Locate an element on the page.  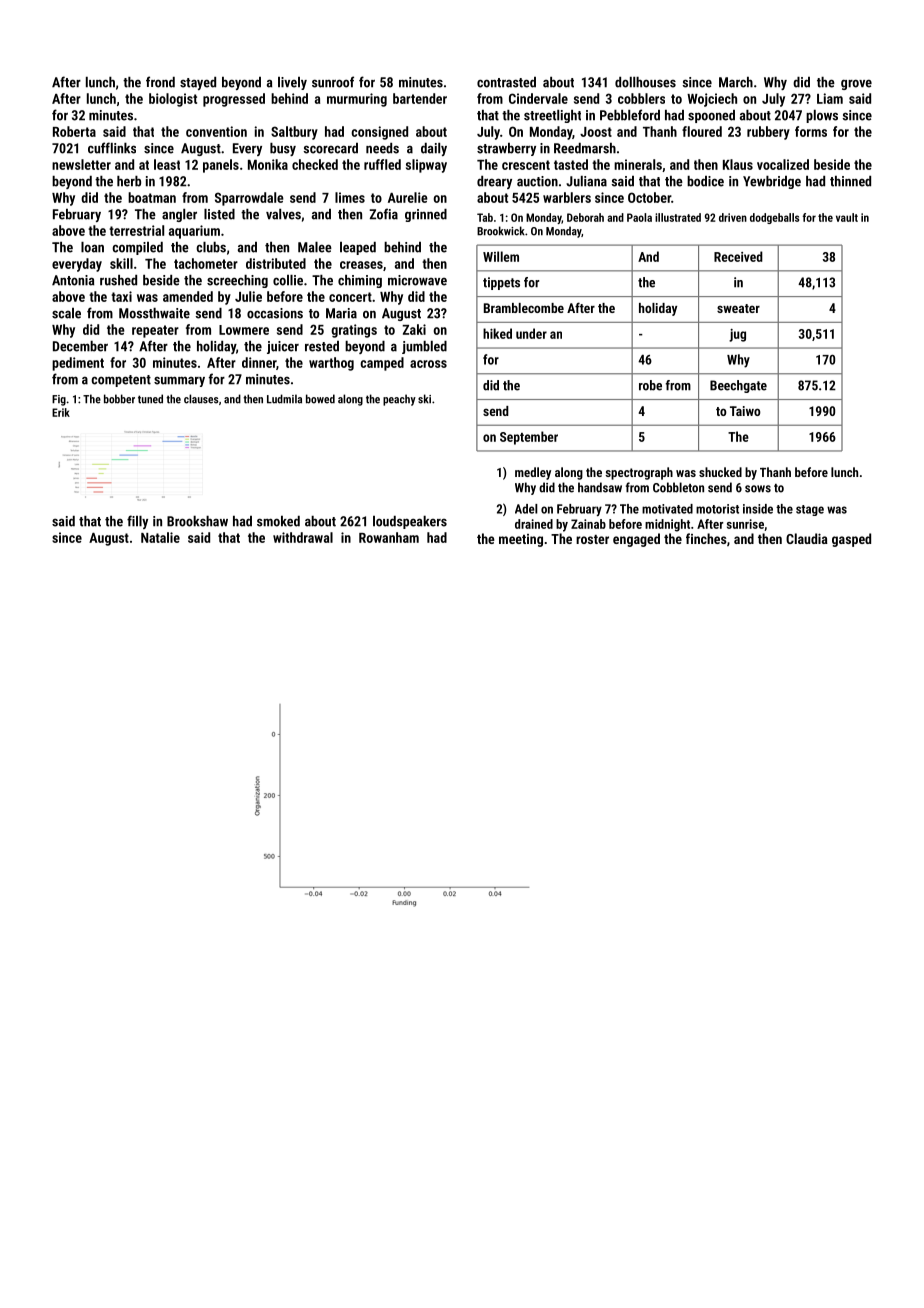
newsletter is located at coordinates (81, 164).
